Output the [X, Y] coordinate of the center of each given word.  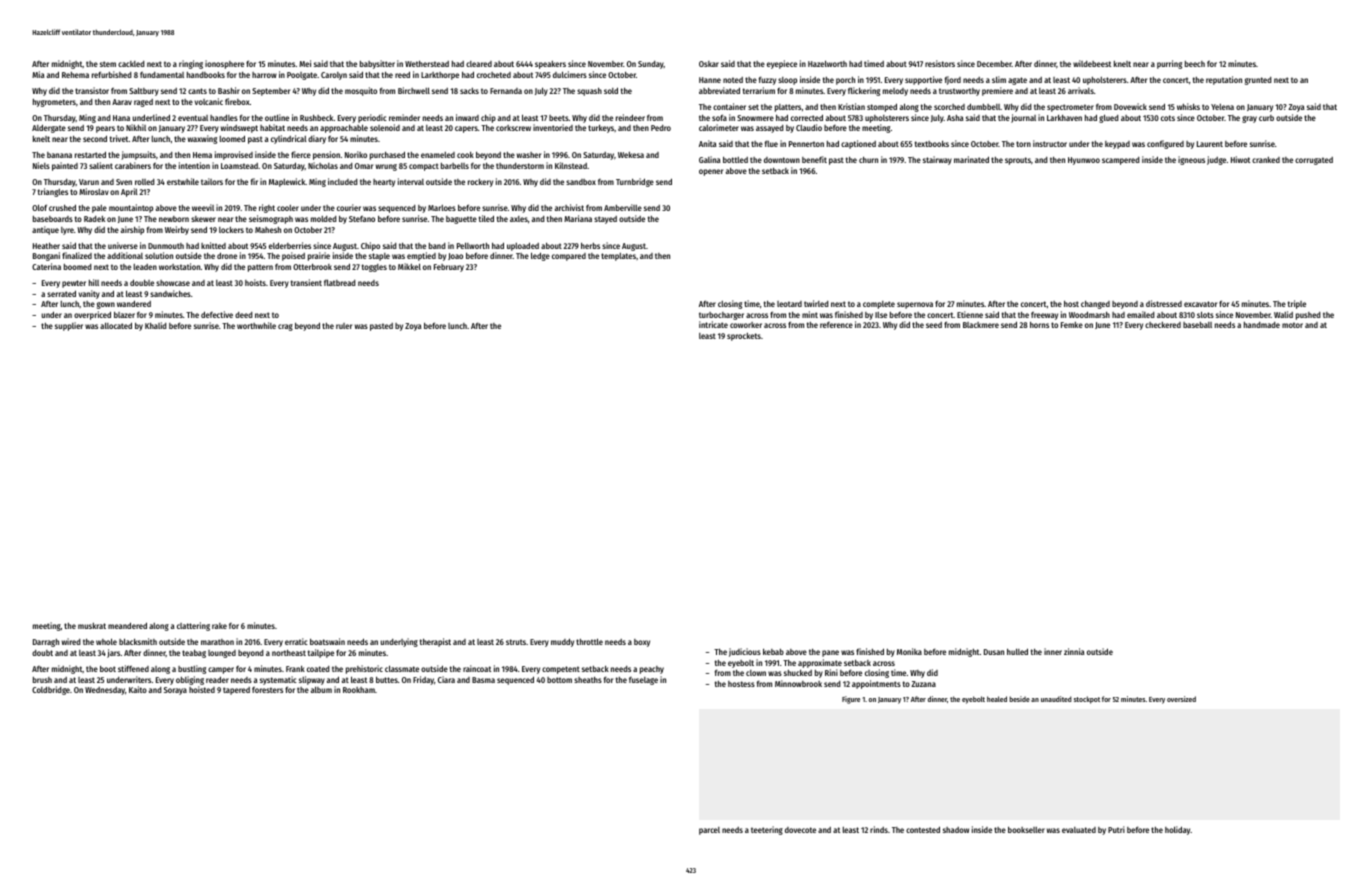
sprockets [744, 337]
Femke [1072, 325]
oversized [1181, 699]
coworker [746, 325]
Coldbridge [51, 690]
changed [1095, 304]
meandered [127, 625]
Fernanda [506, 91]
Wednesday [105, 691]
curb [1266, 118]
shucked [798, 672]
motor [1292, 325]
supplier [69, 326]
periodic [372, 118]
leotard [789, 304]
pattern [260, 268]
